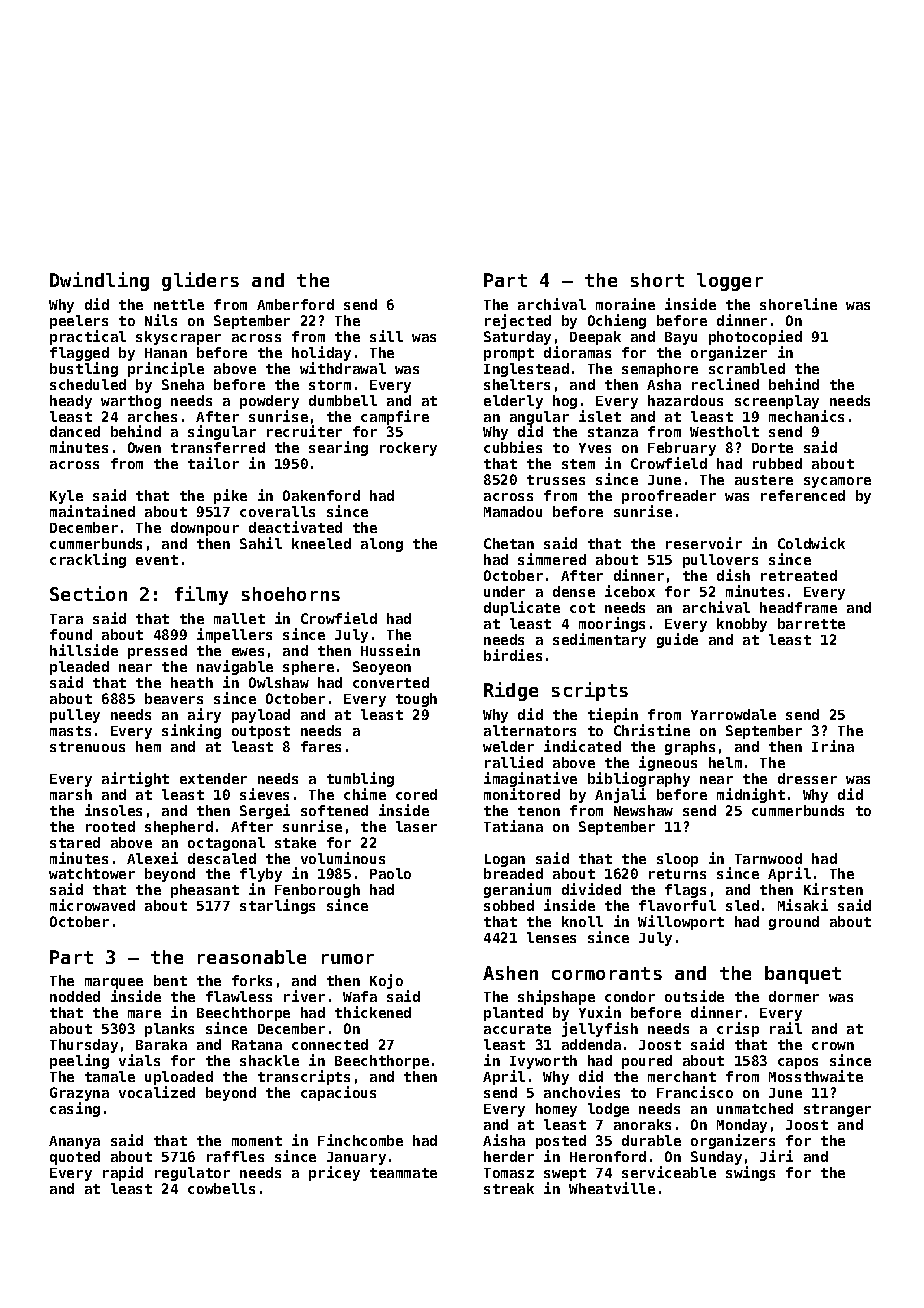  Describe the element at coordinates (837, 482) in the document. I see `sycamore` at that location.
